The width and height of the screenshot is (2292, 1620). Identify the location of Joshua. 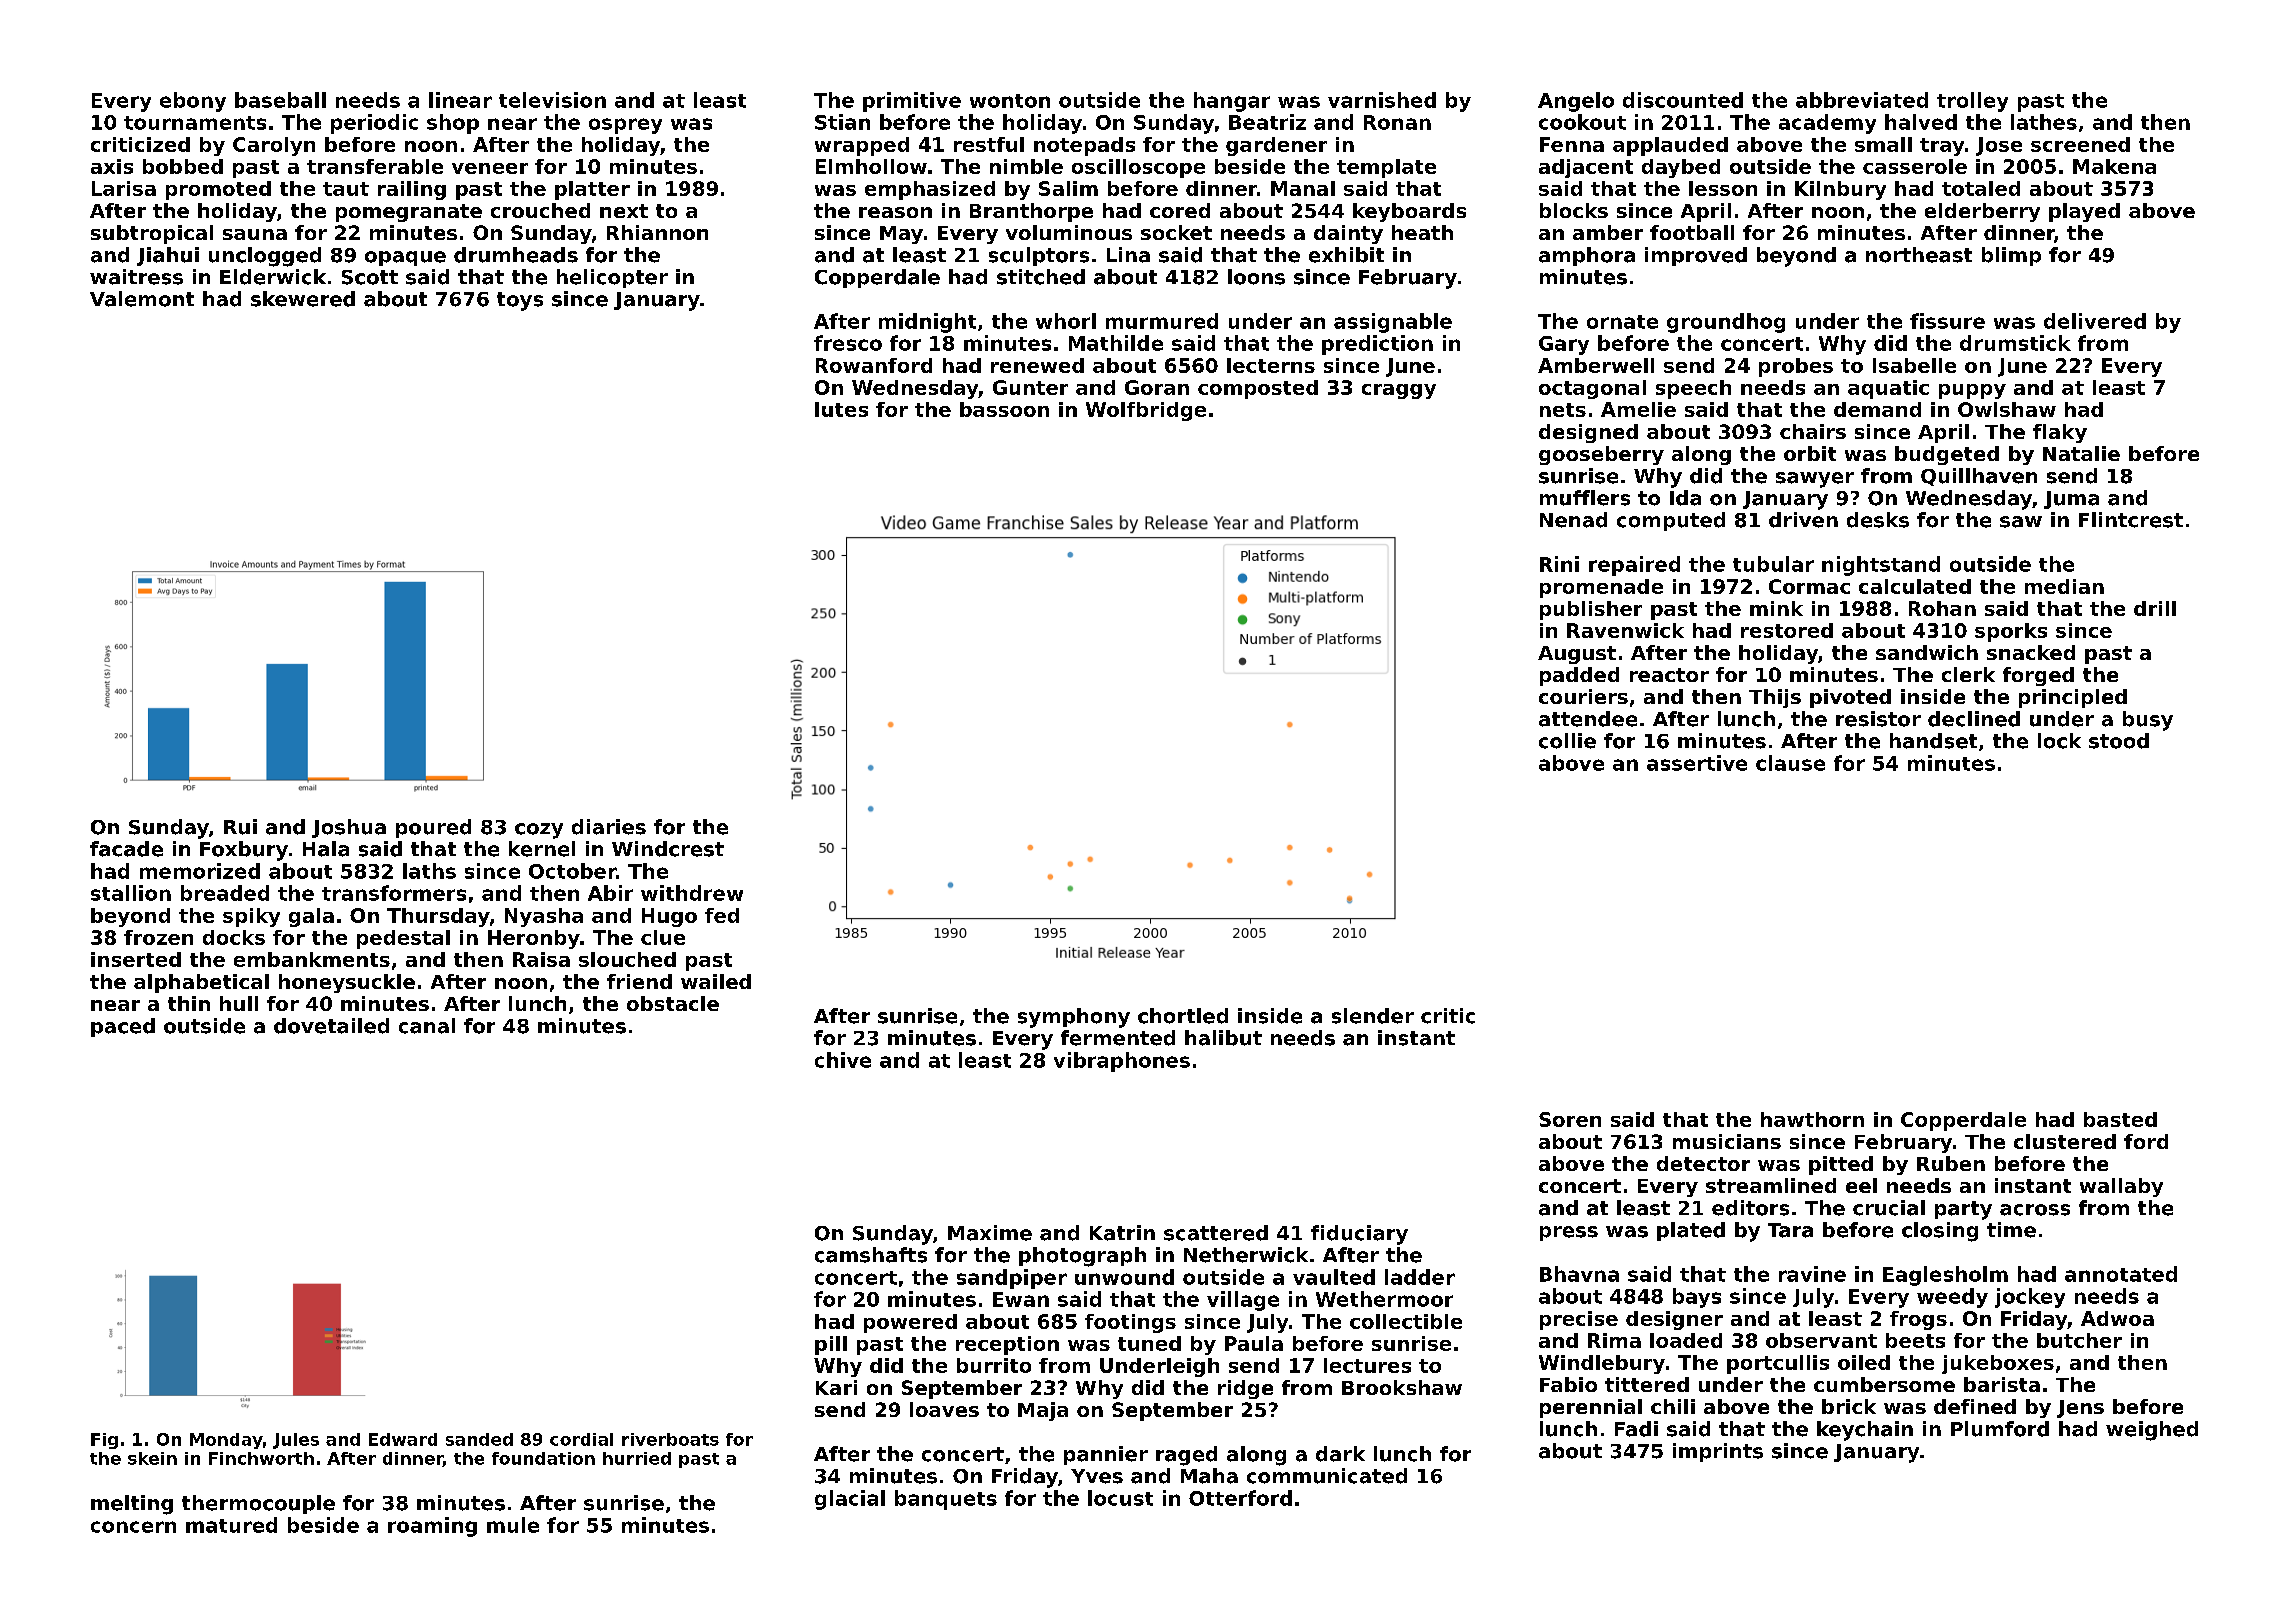
(349, 828).
